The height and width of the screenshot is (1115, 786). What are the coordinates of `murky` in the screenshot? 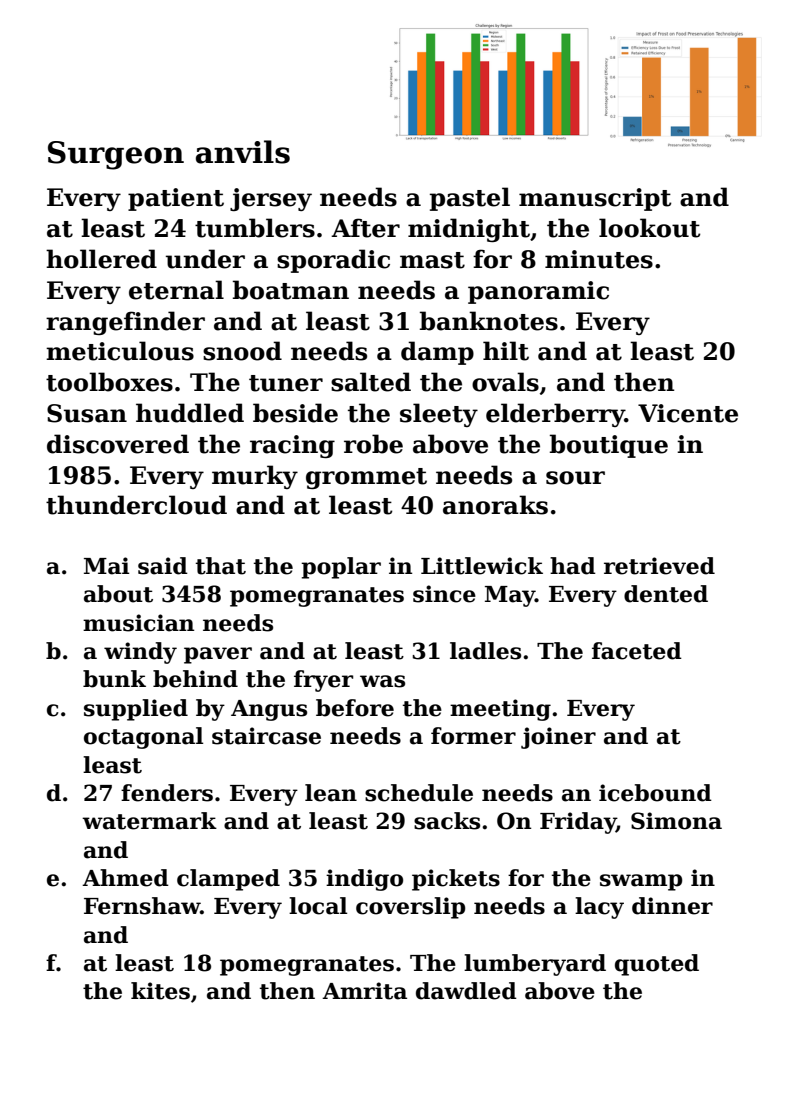 It's located at (255, 477).
